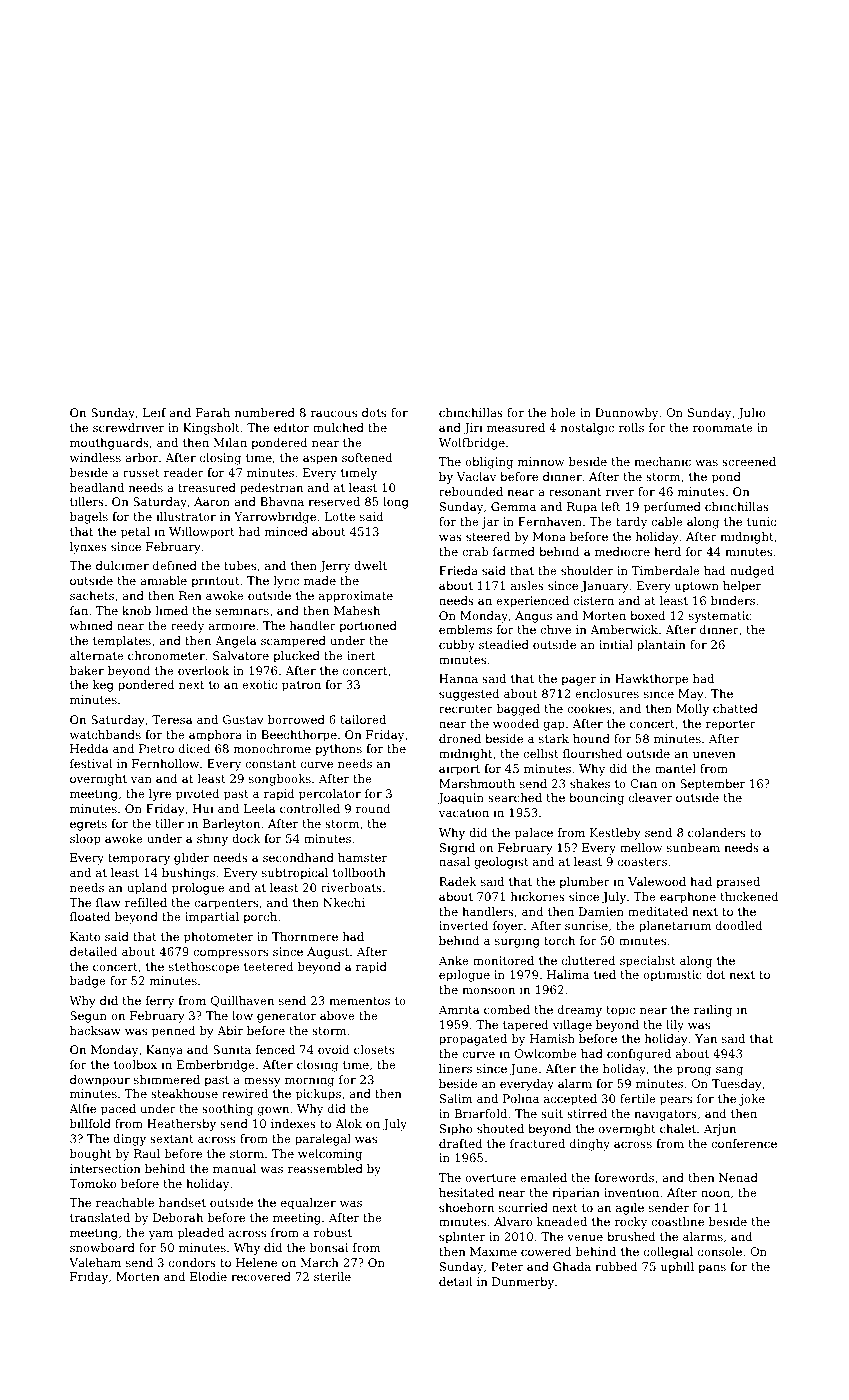  What do you see at coordinates (739, 925) in the document?
I see `doodled` at bounding box center [739, 925].
